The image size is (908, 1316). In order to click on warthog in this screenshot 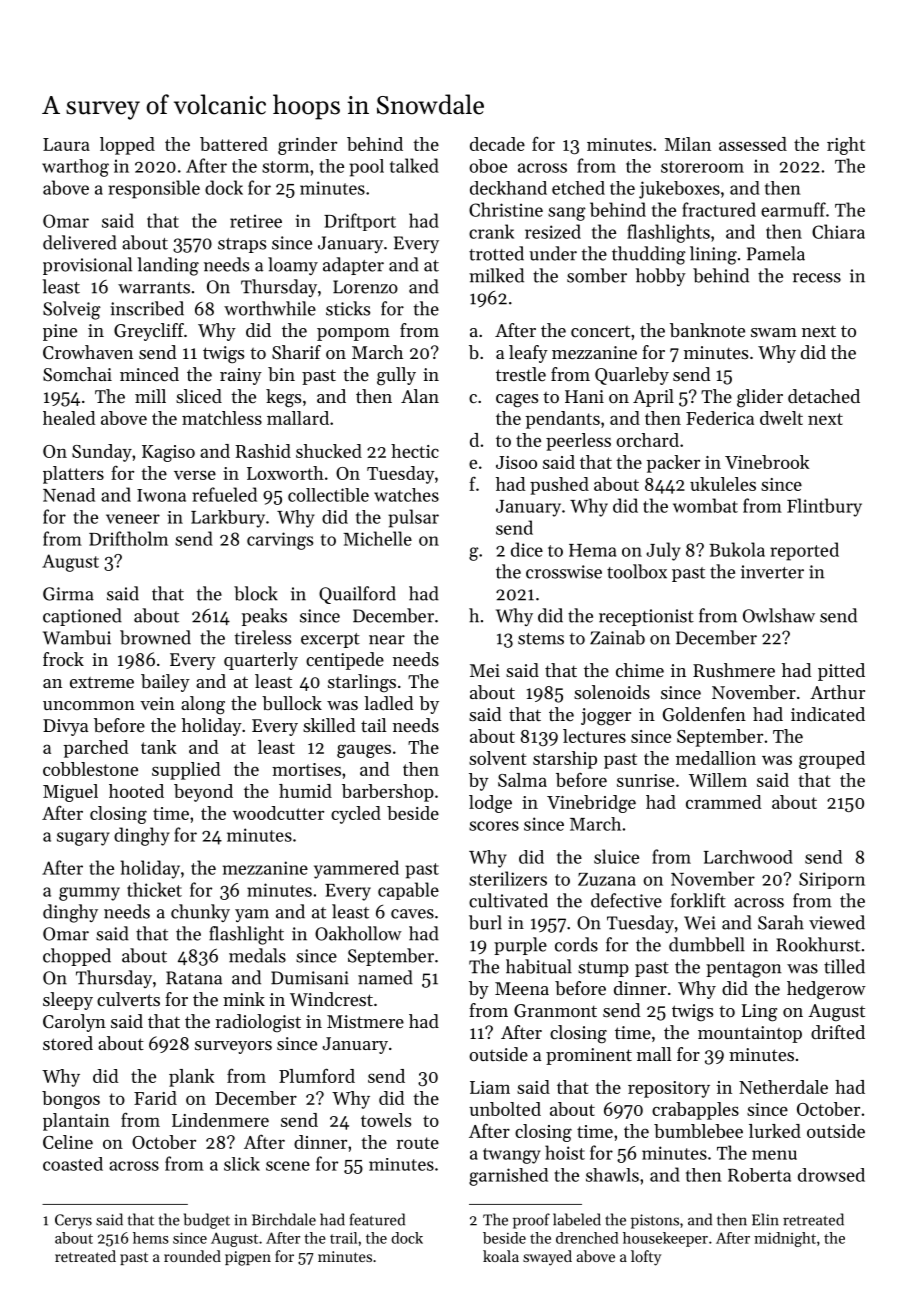, I will do `click(75, 168)`.
